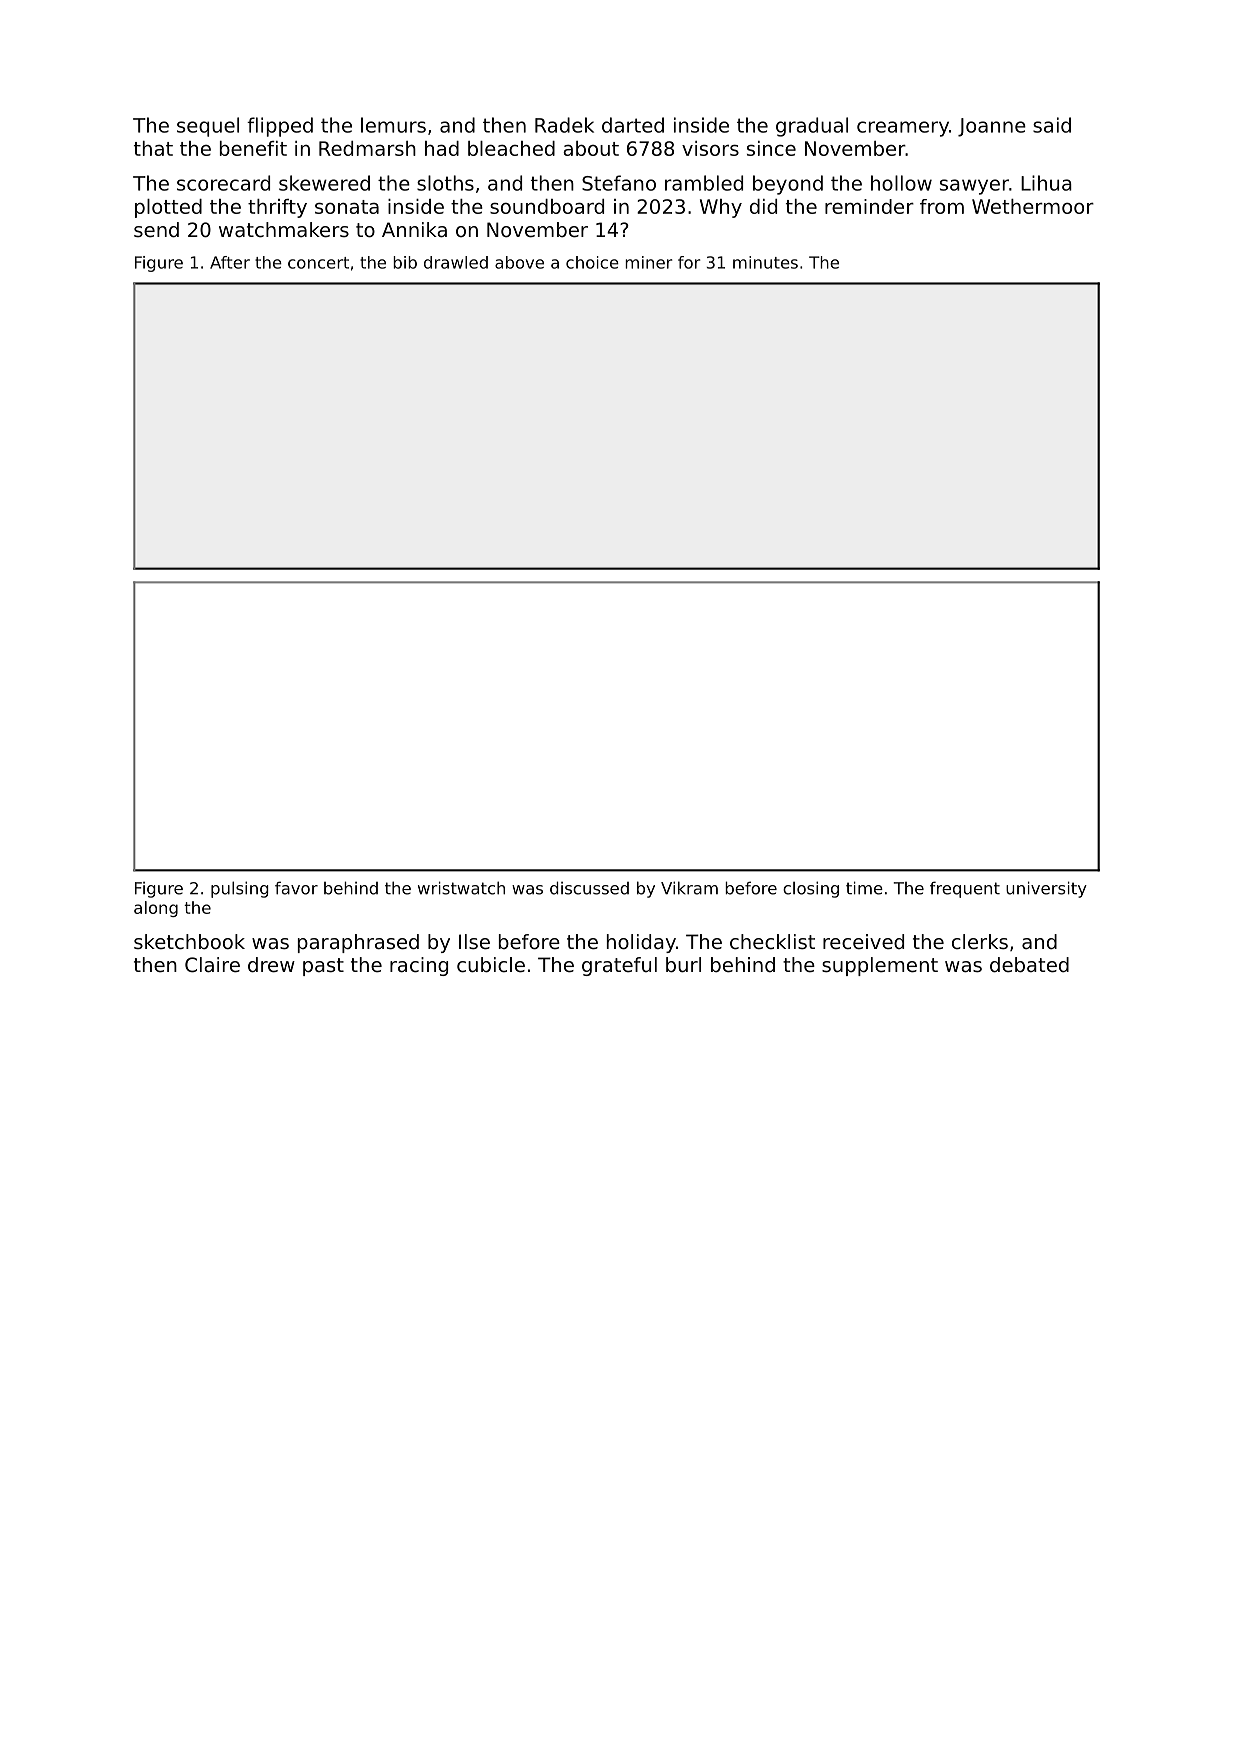  I want to click on frequent, so click(965, 889).
